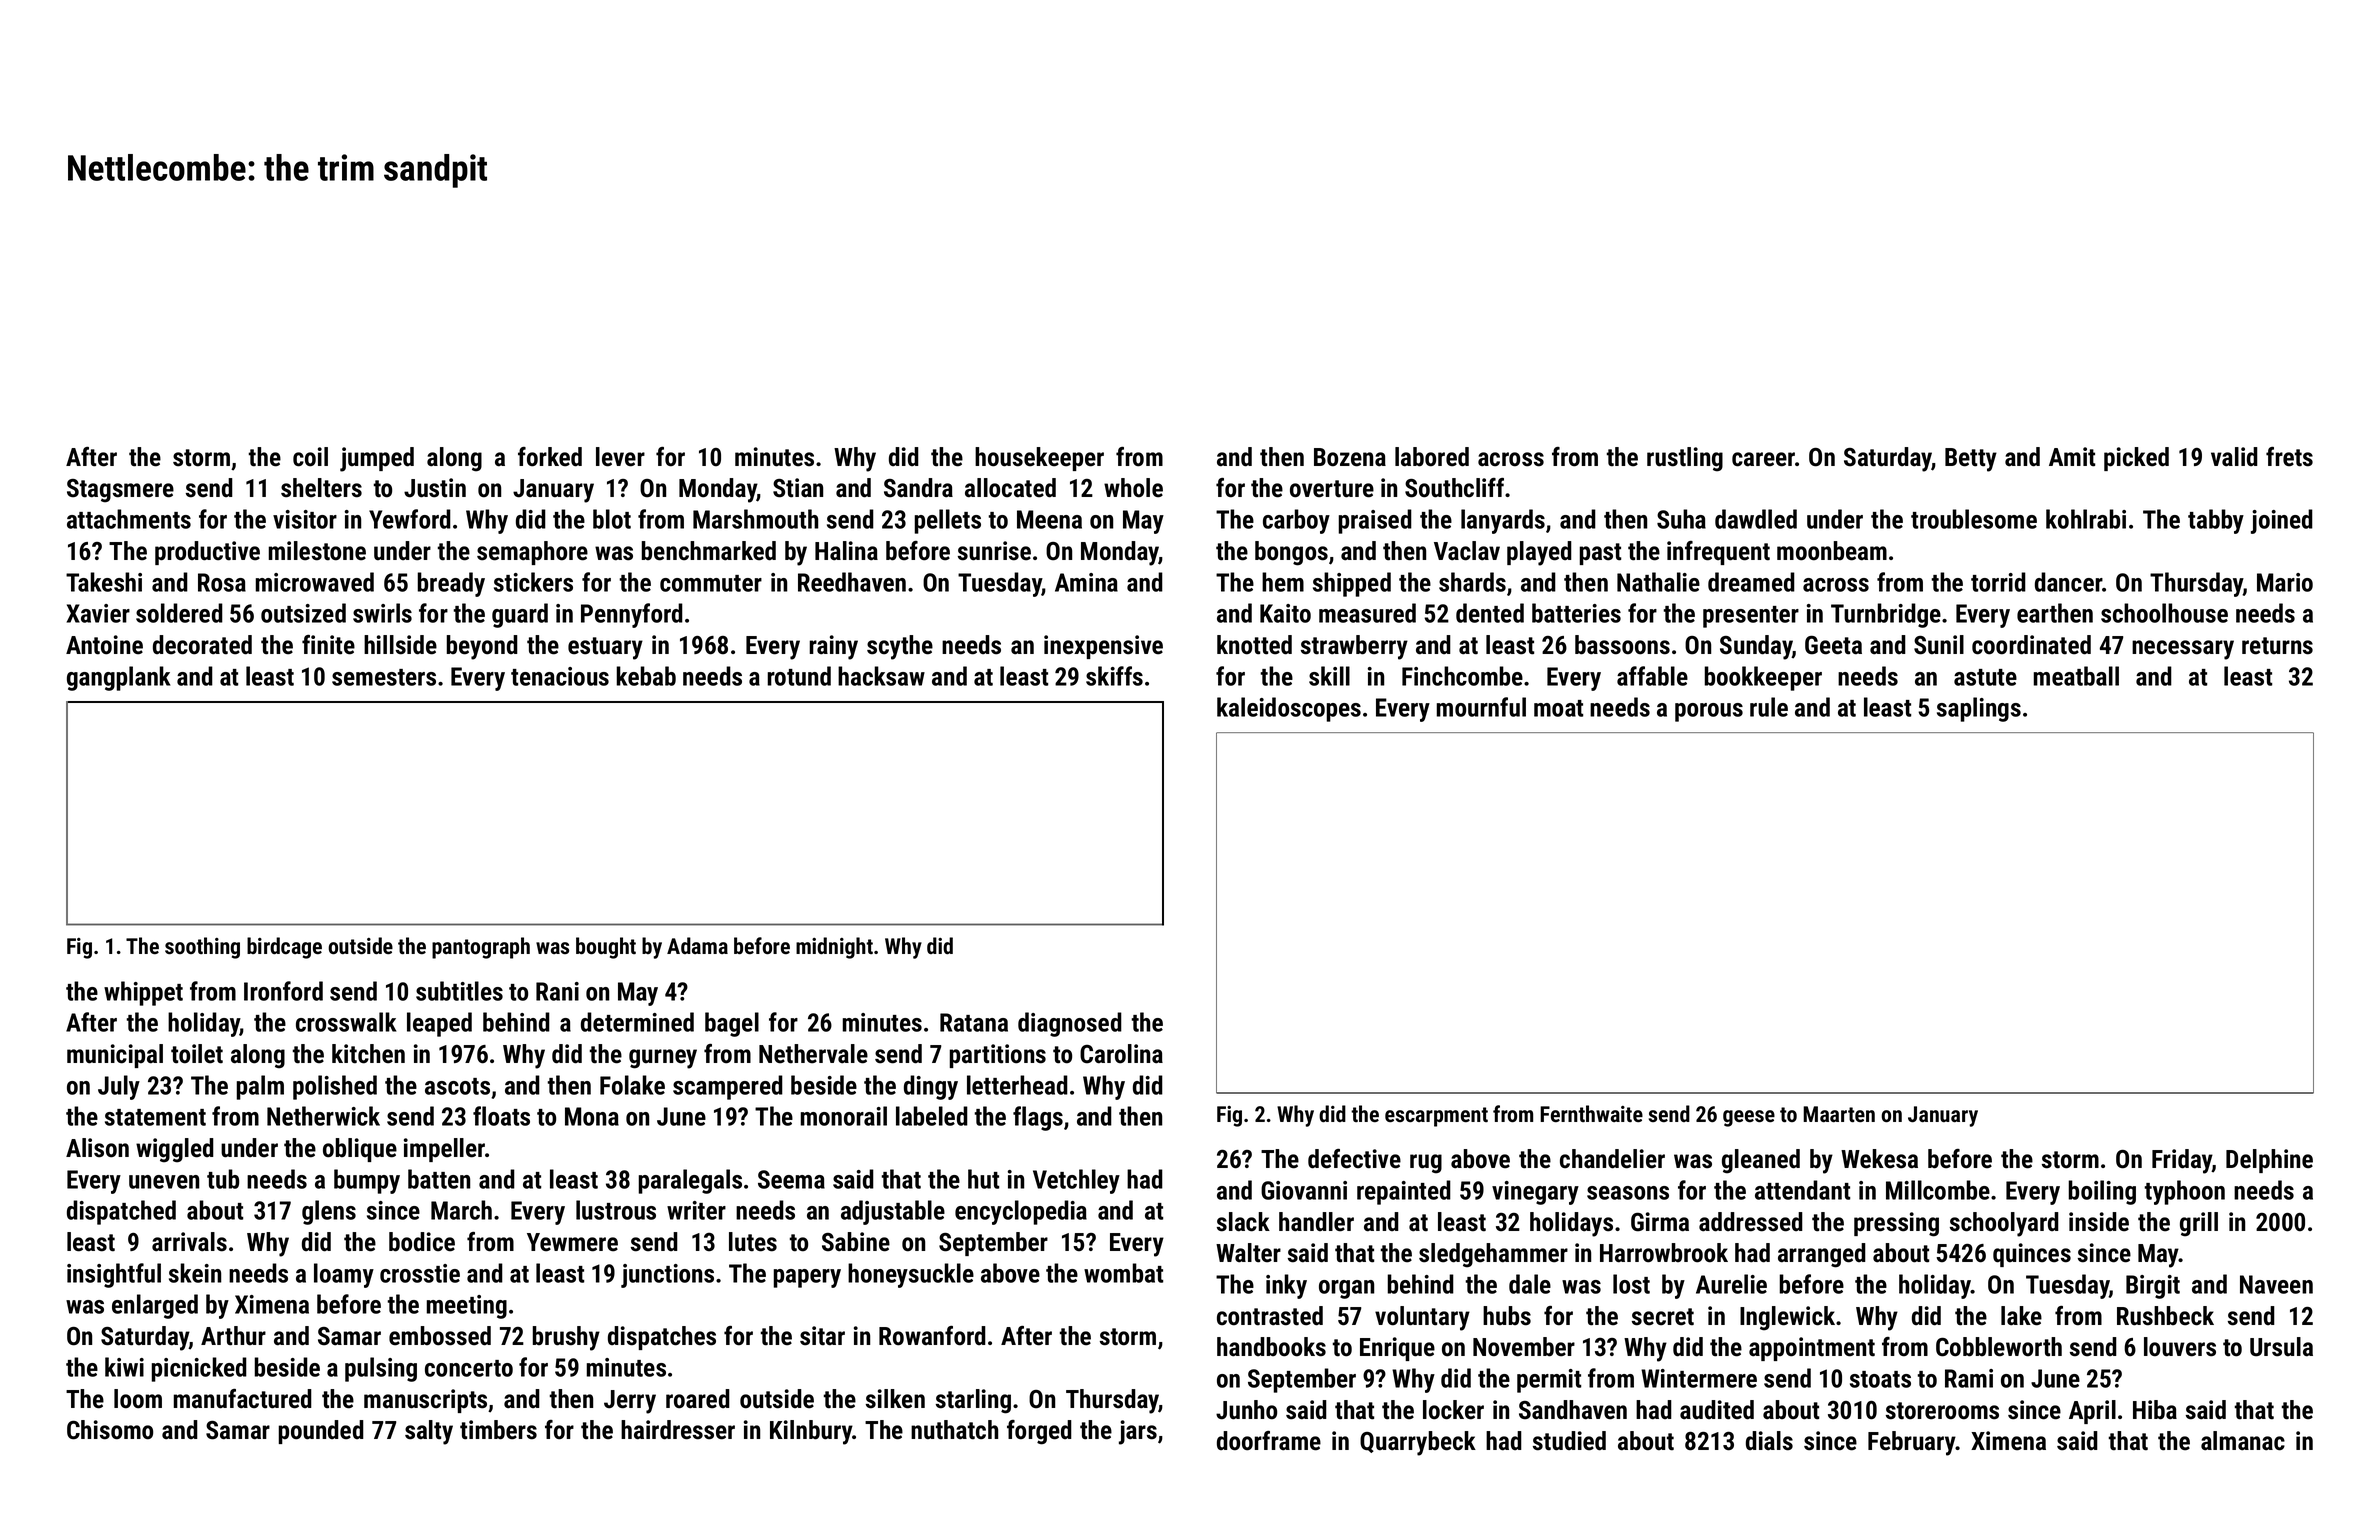  What do you see at coordinates (1076, 1181) in the document?
I see `Vetchley` at bounding box center [1076, 1181].
